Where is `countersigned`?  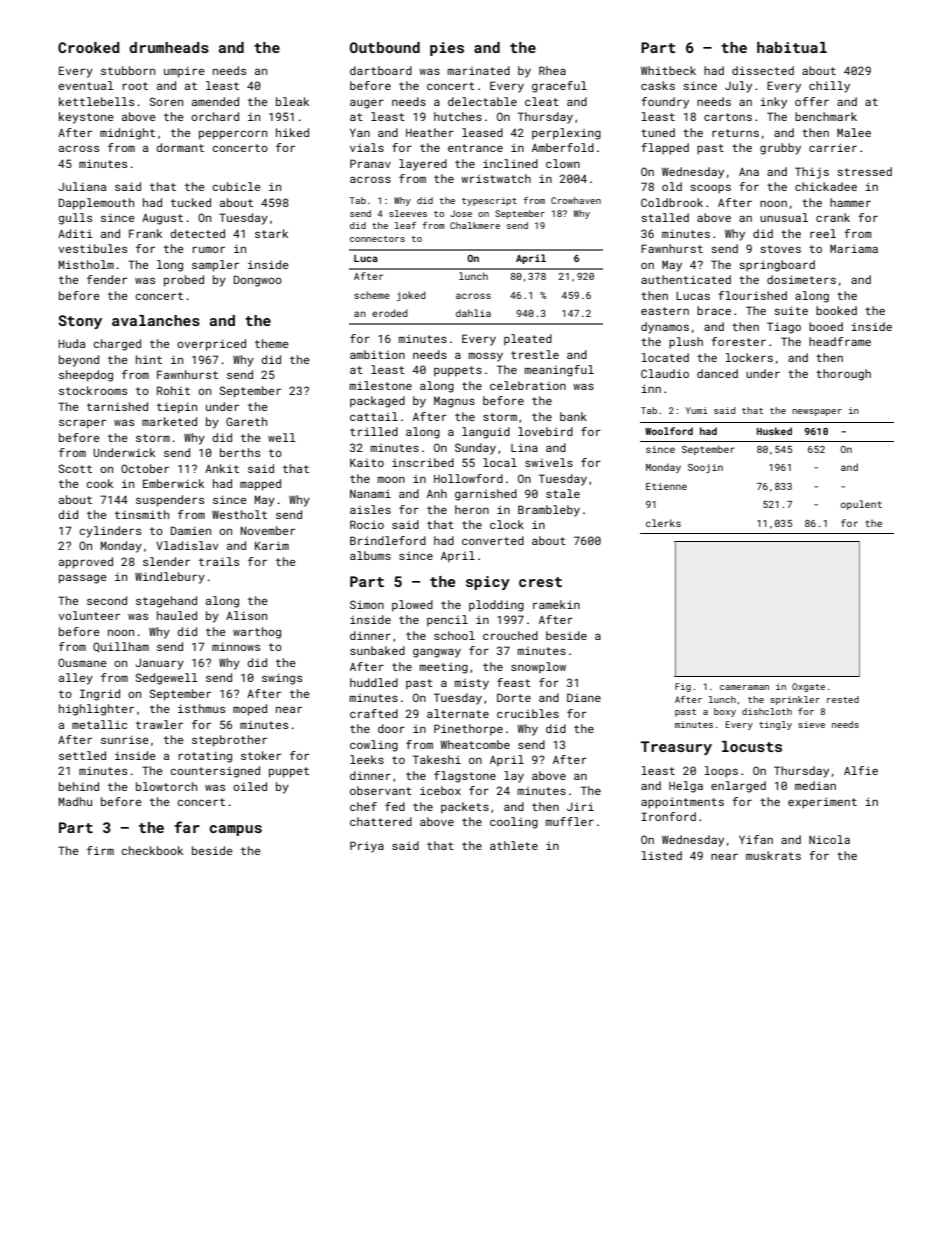
countersigned is located at coordinates (215, 772).
